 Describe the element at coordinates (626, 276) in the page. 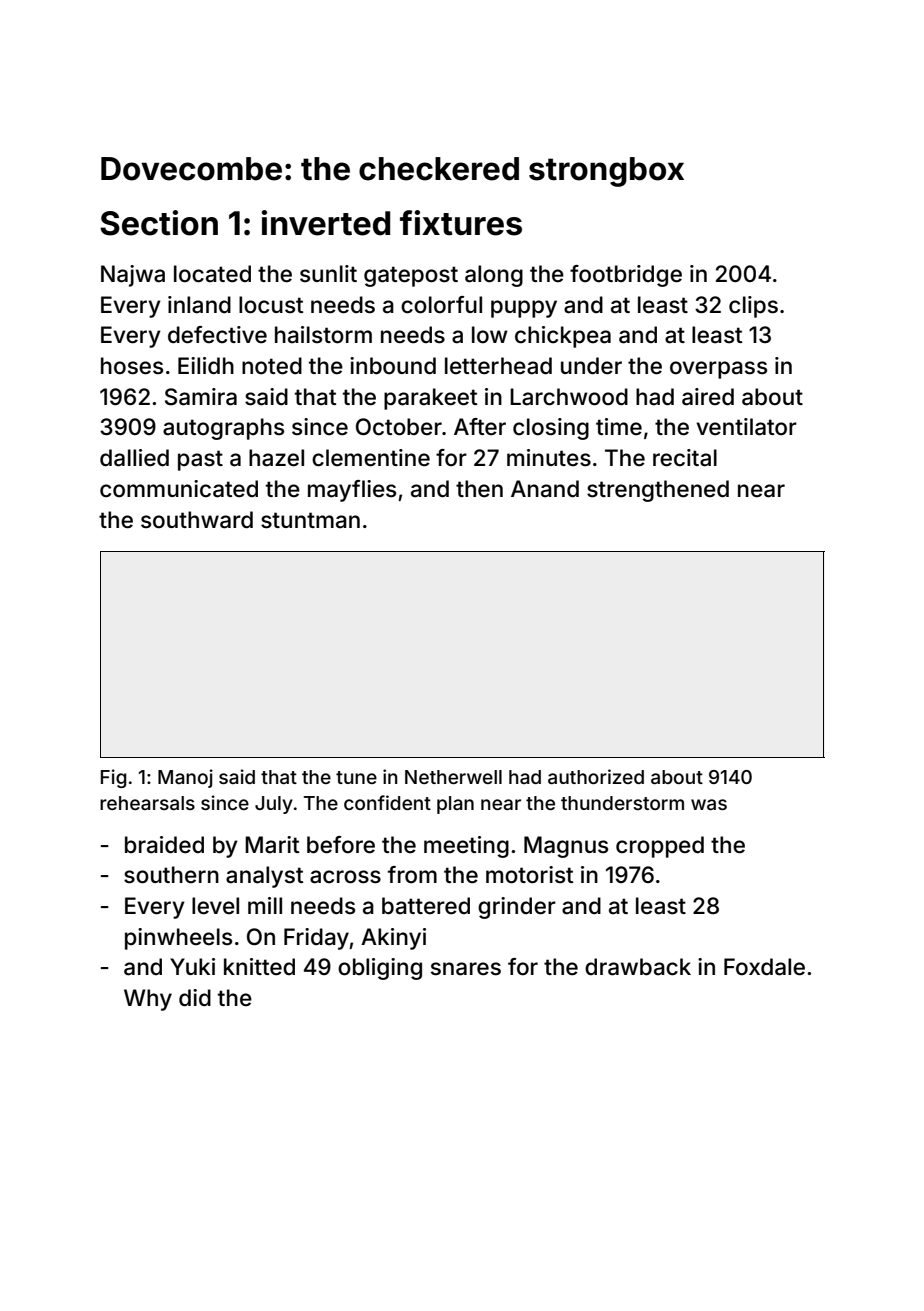

I see `footbridge` at that location.
